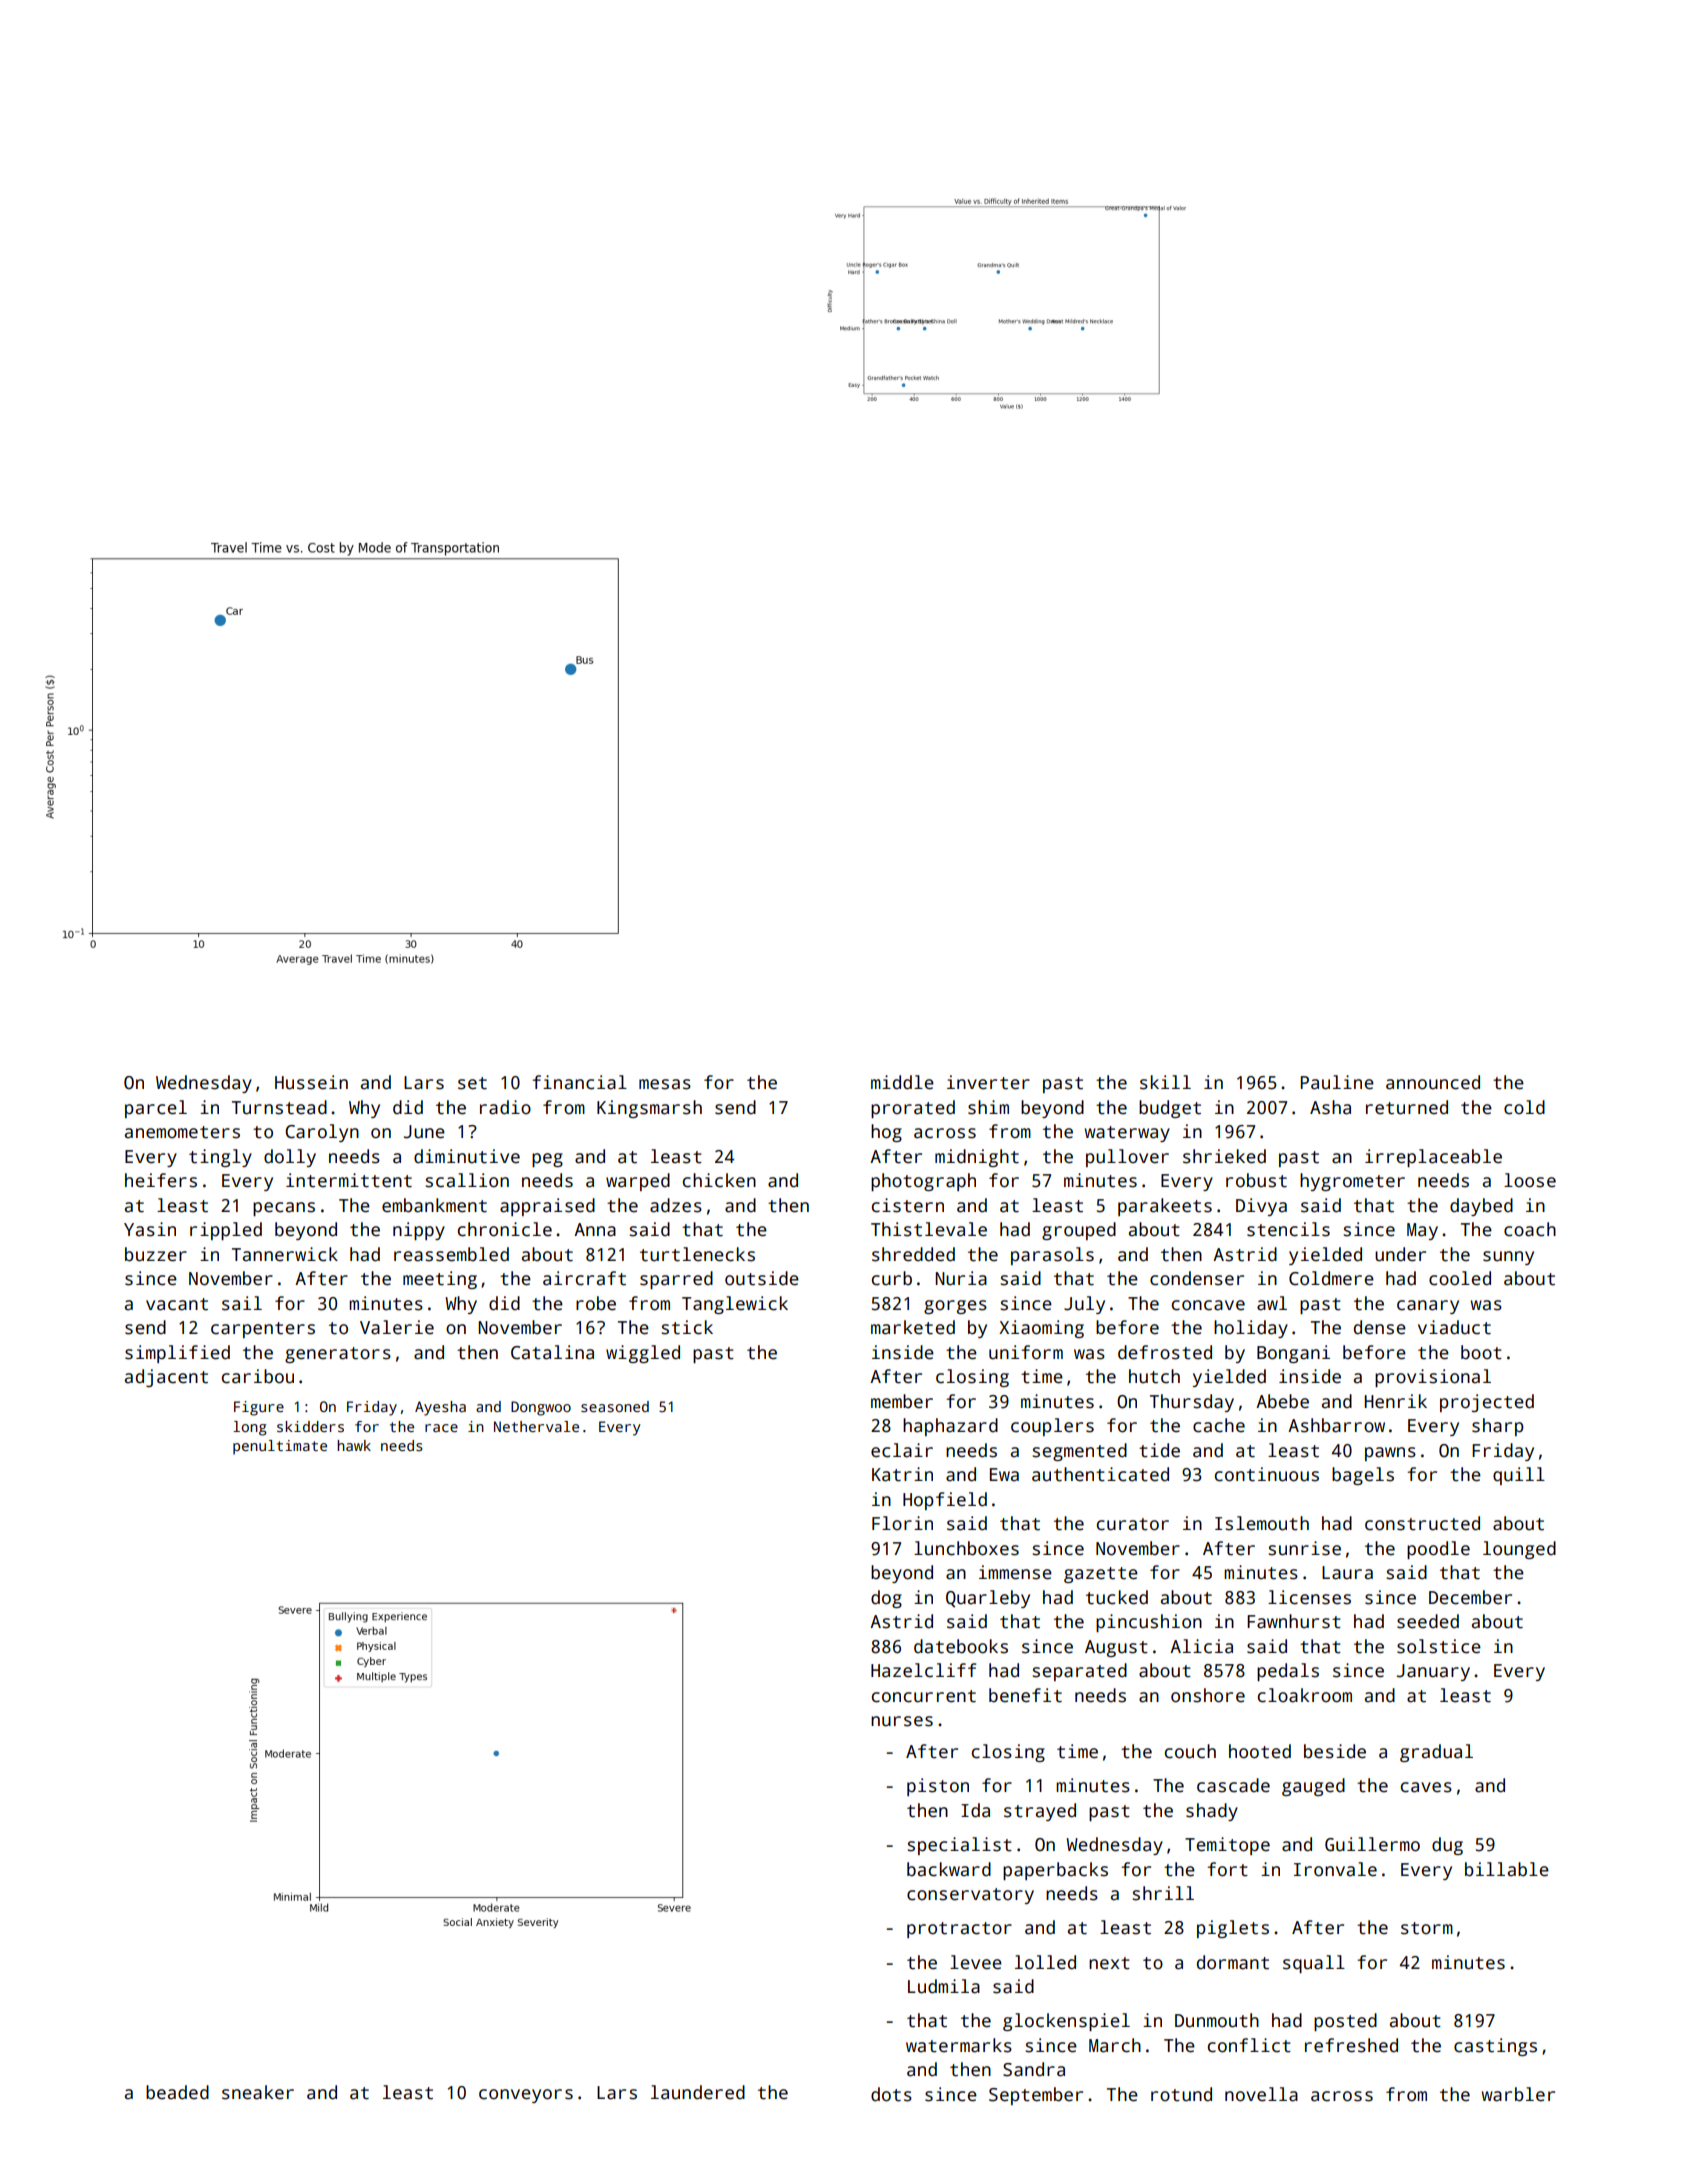 The image size is (1683, 2178). Describe the element at coordinates (397, 1327) in the screenshot. I see `Valerie` at that location.
